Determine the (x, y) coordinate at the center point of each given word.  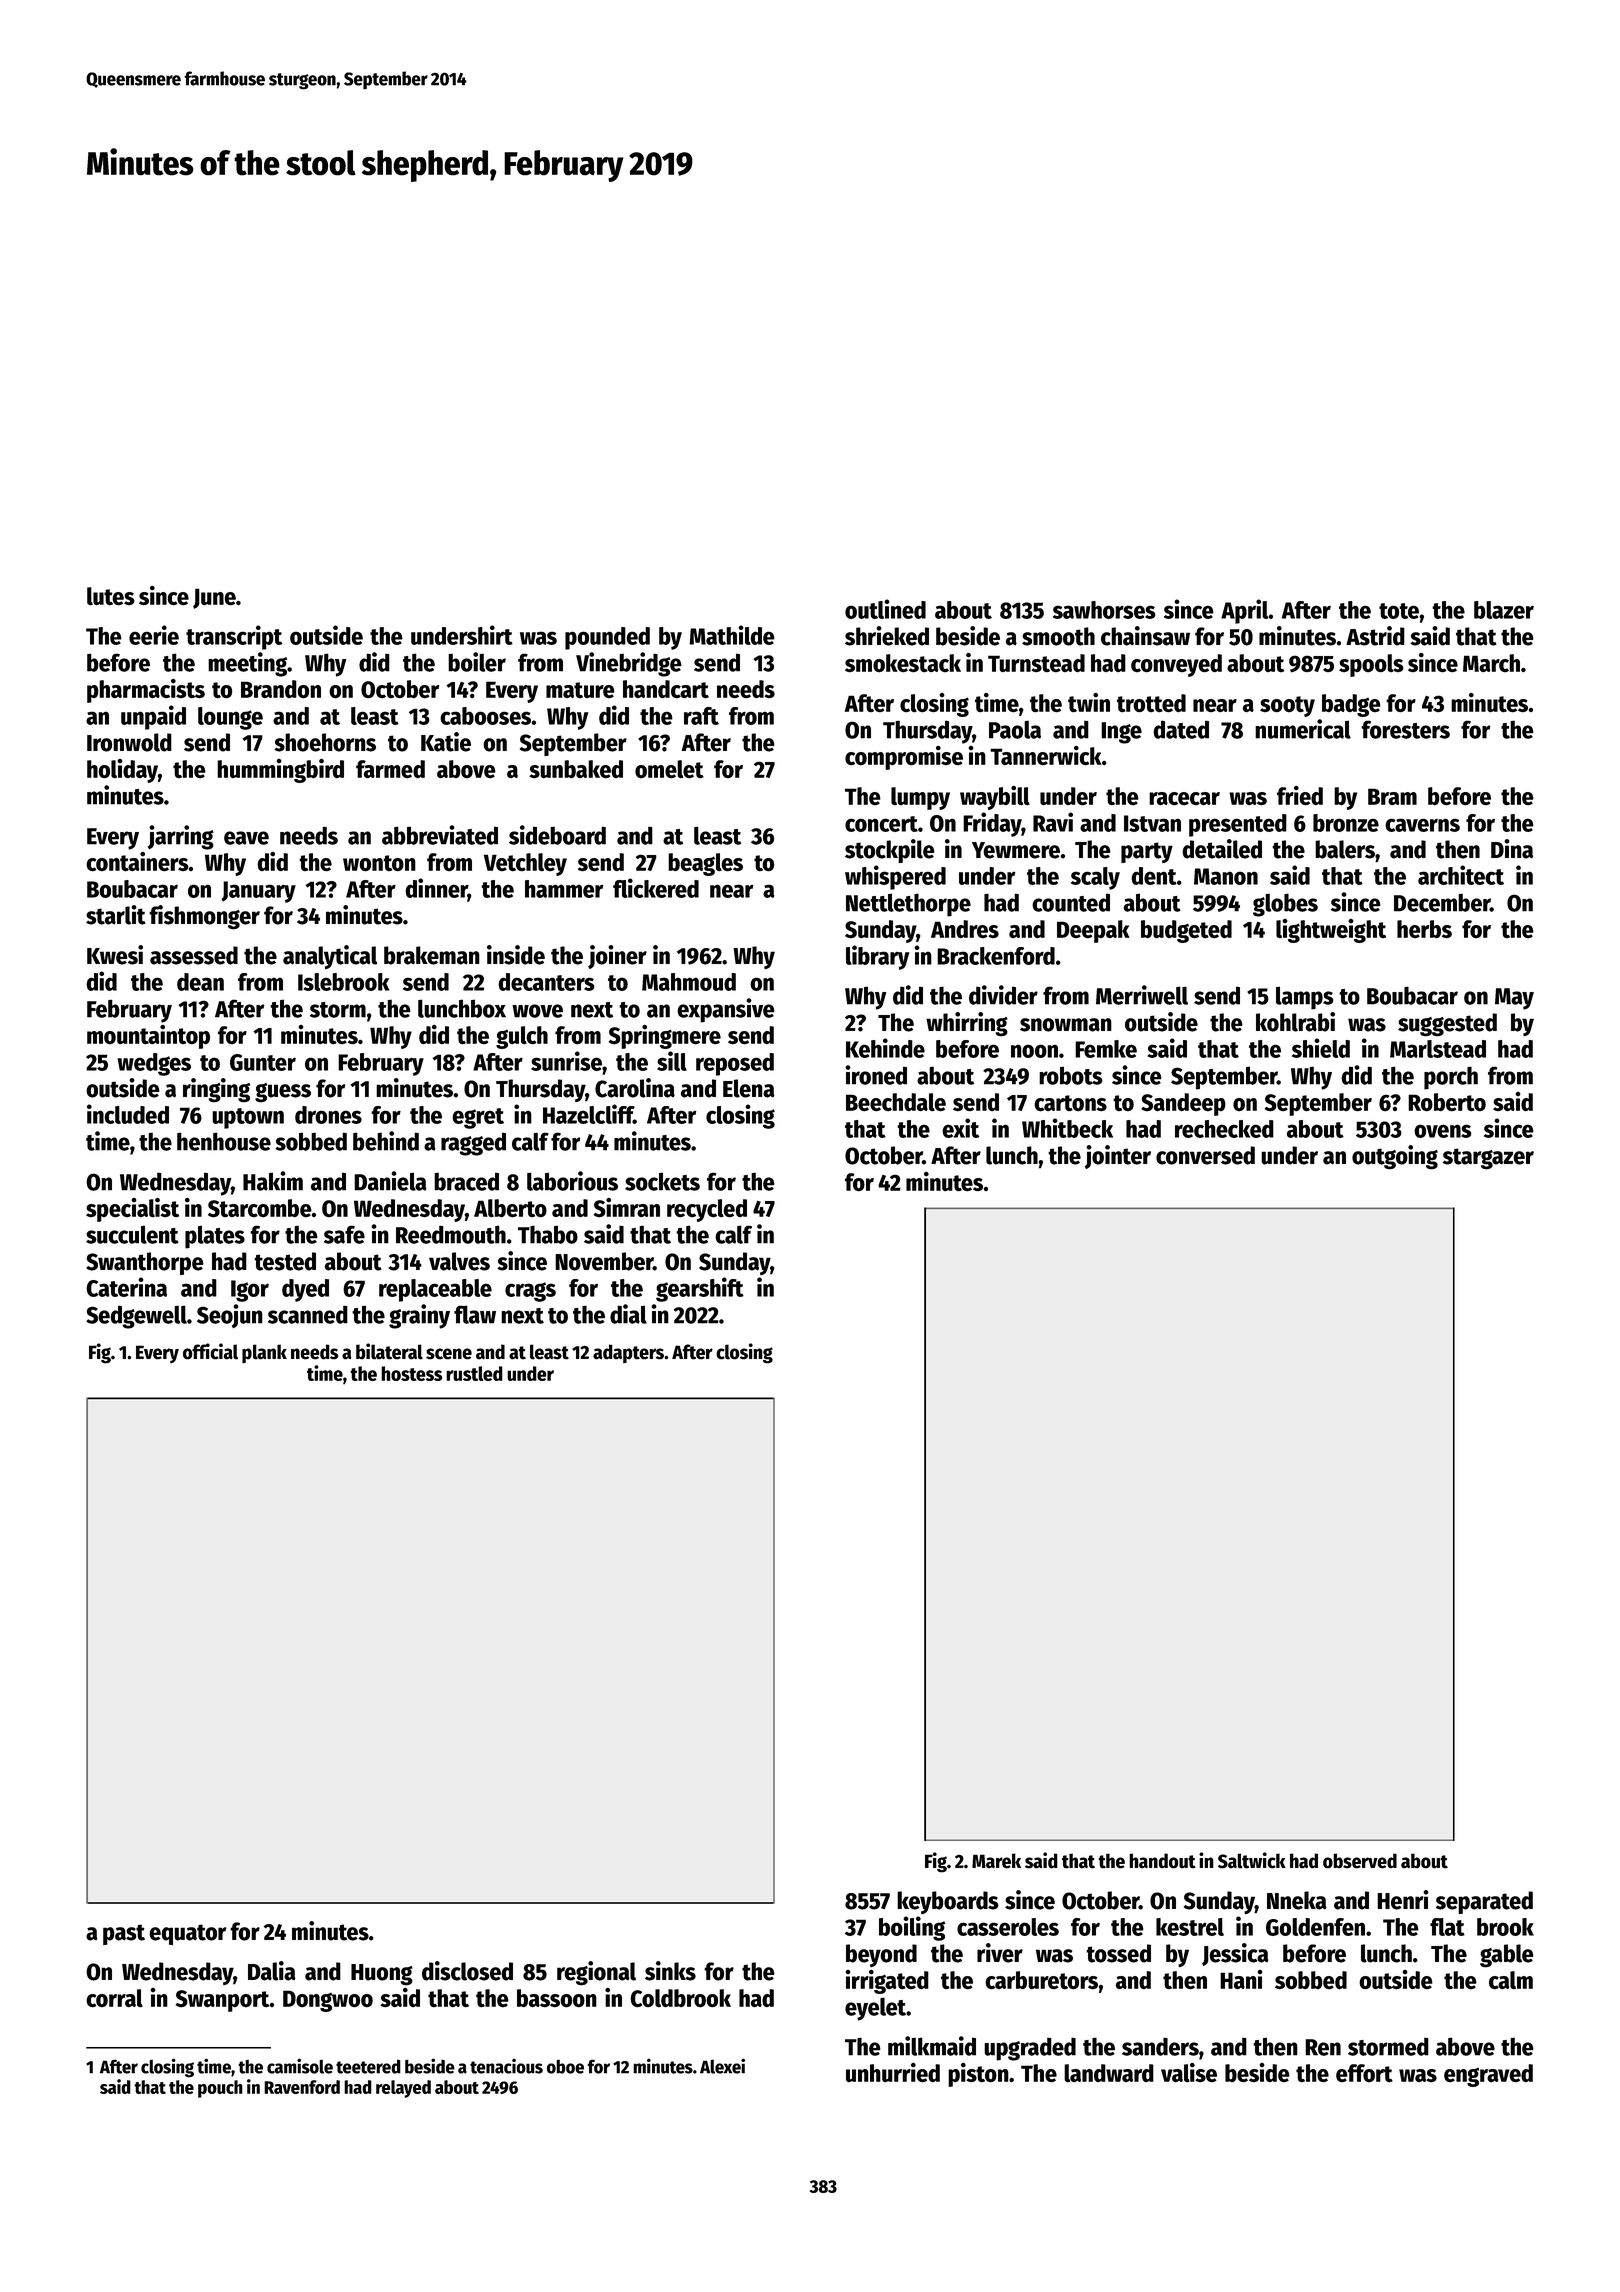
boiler (477, 662)
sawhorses (1104, 610)
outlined (885, 609)
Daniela (390, 1181)
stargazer (1488, 1159)
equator (187, 1934)
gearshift (700, 1289)
